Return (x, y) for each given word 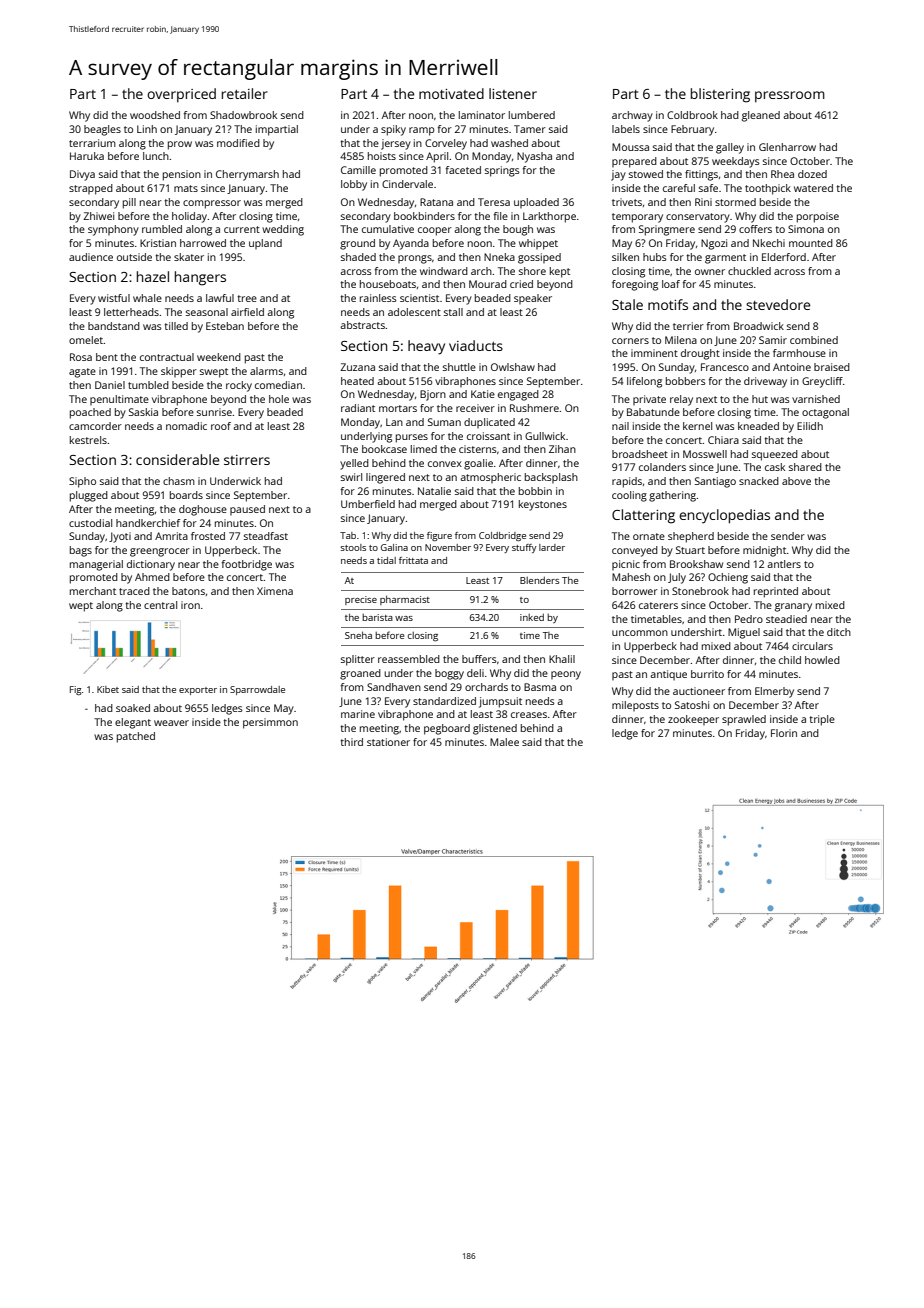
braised (832, 367)
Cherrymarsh (247, 175)
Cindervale (407, 184)
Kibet (108, 689)
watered (813, 188)
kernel (697, 426)
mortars (398, 408)
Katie (483, 394)
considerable (177, 459)
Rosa (81, 357)
